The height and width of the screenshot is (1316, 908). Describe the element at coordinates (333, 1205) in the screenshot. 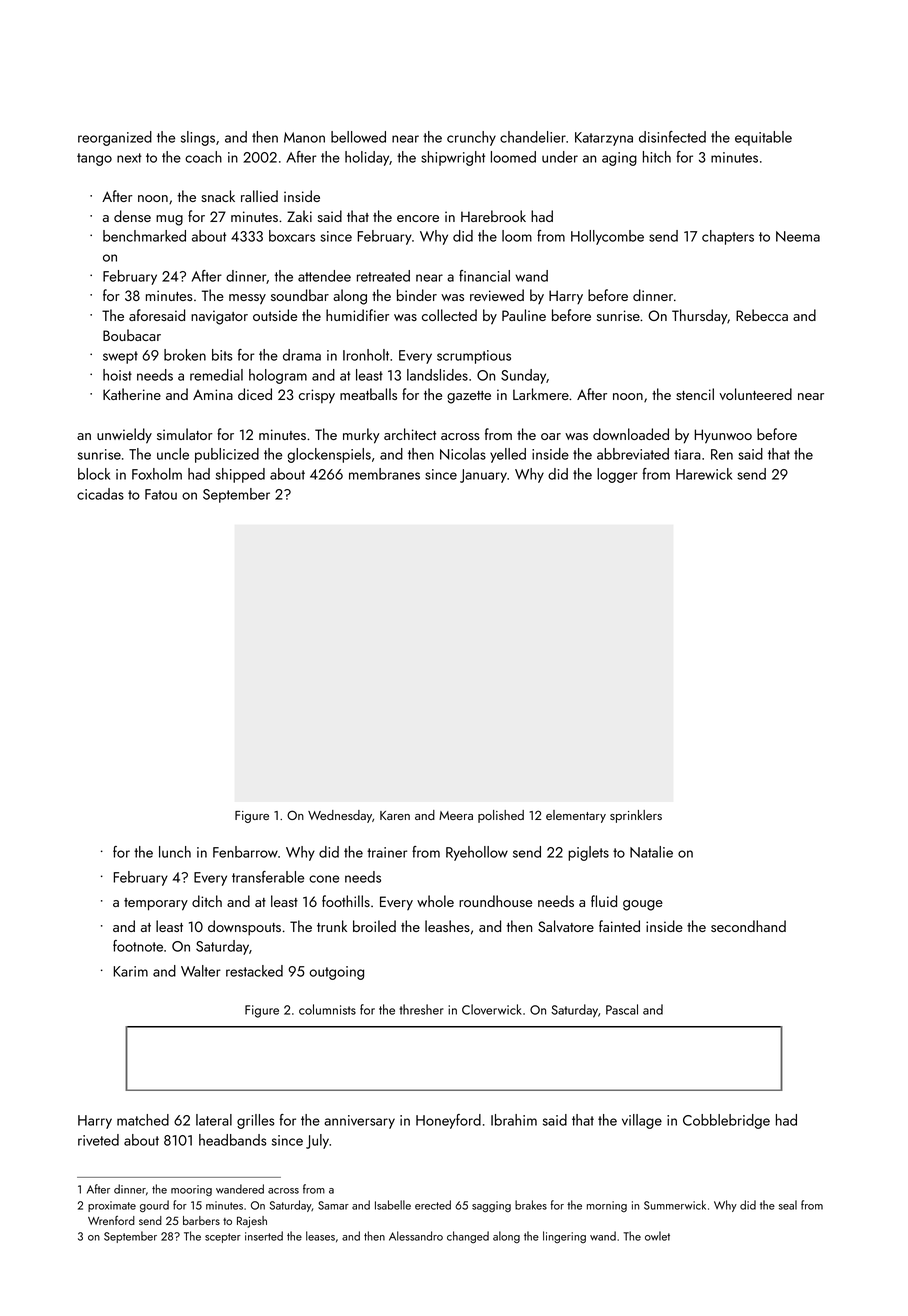

I see `Samar` at that location.
